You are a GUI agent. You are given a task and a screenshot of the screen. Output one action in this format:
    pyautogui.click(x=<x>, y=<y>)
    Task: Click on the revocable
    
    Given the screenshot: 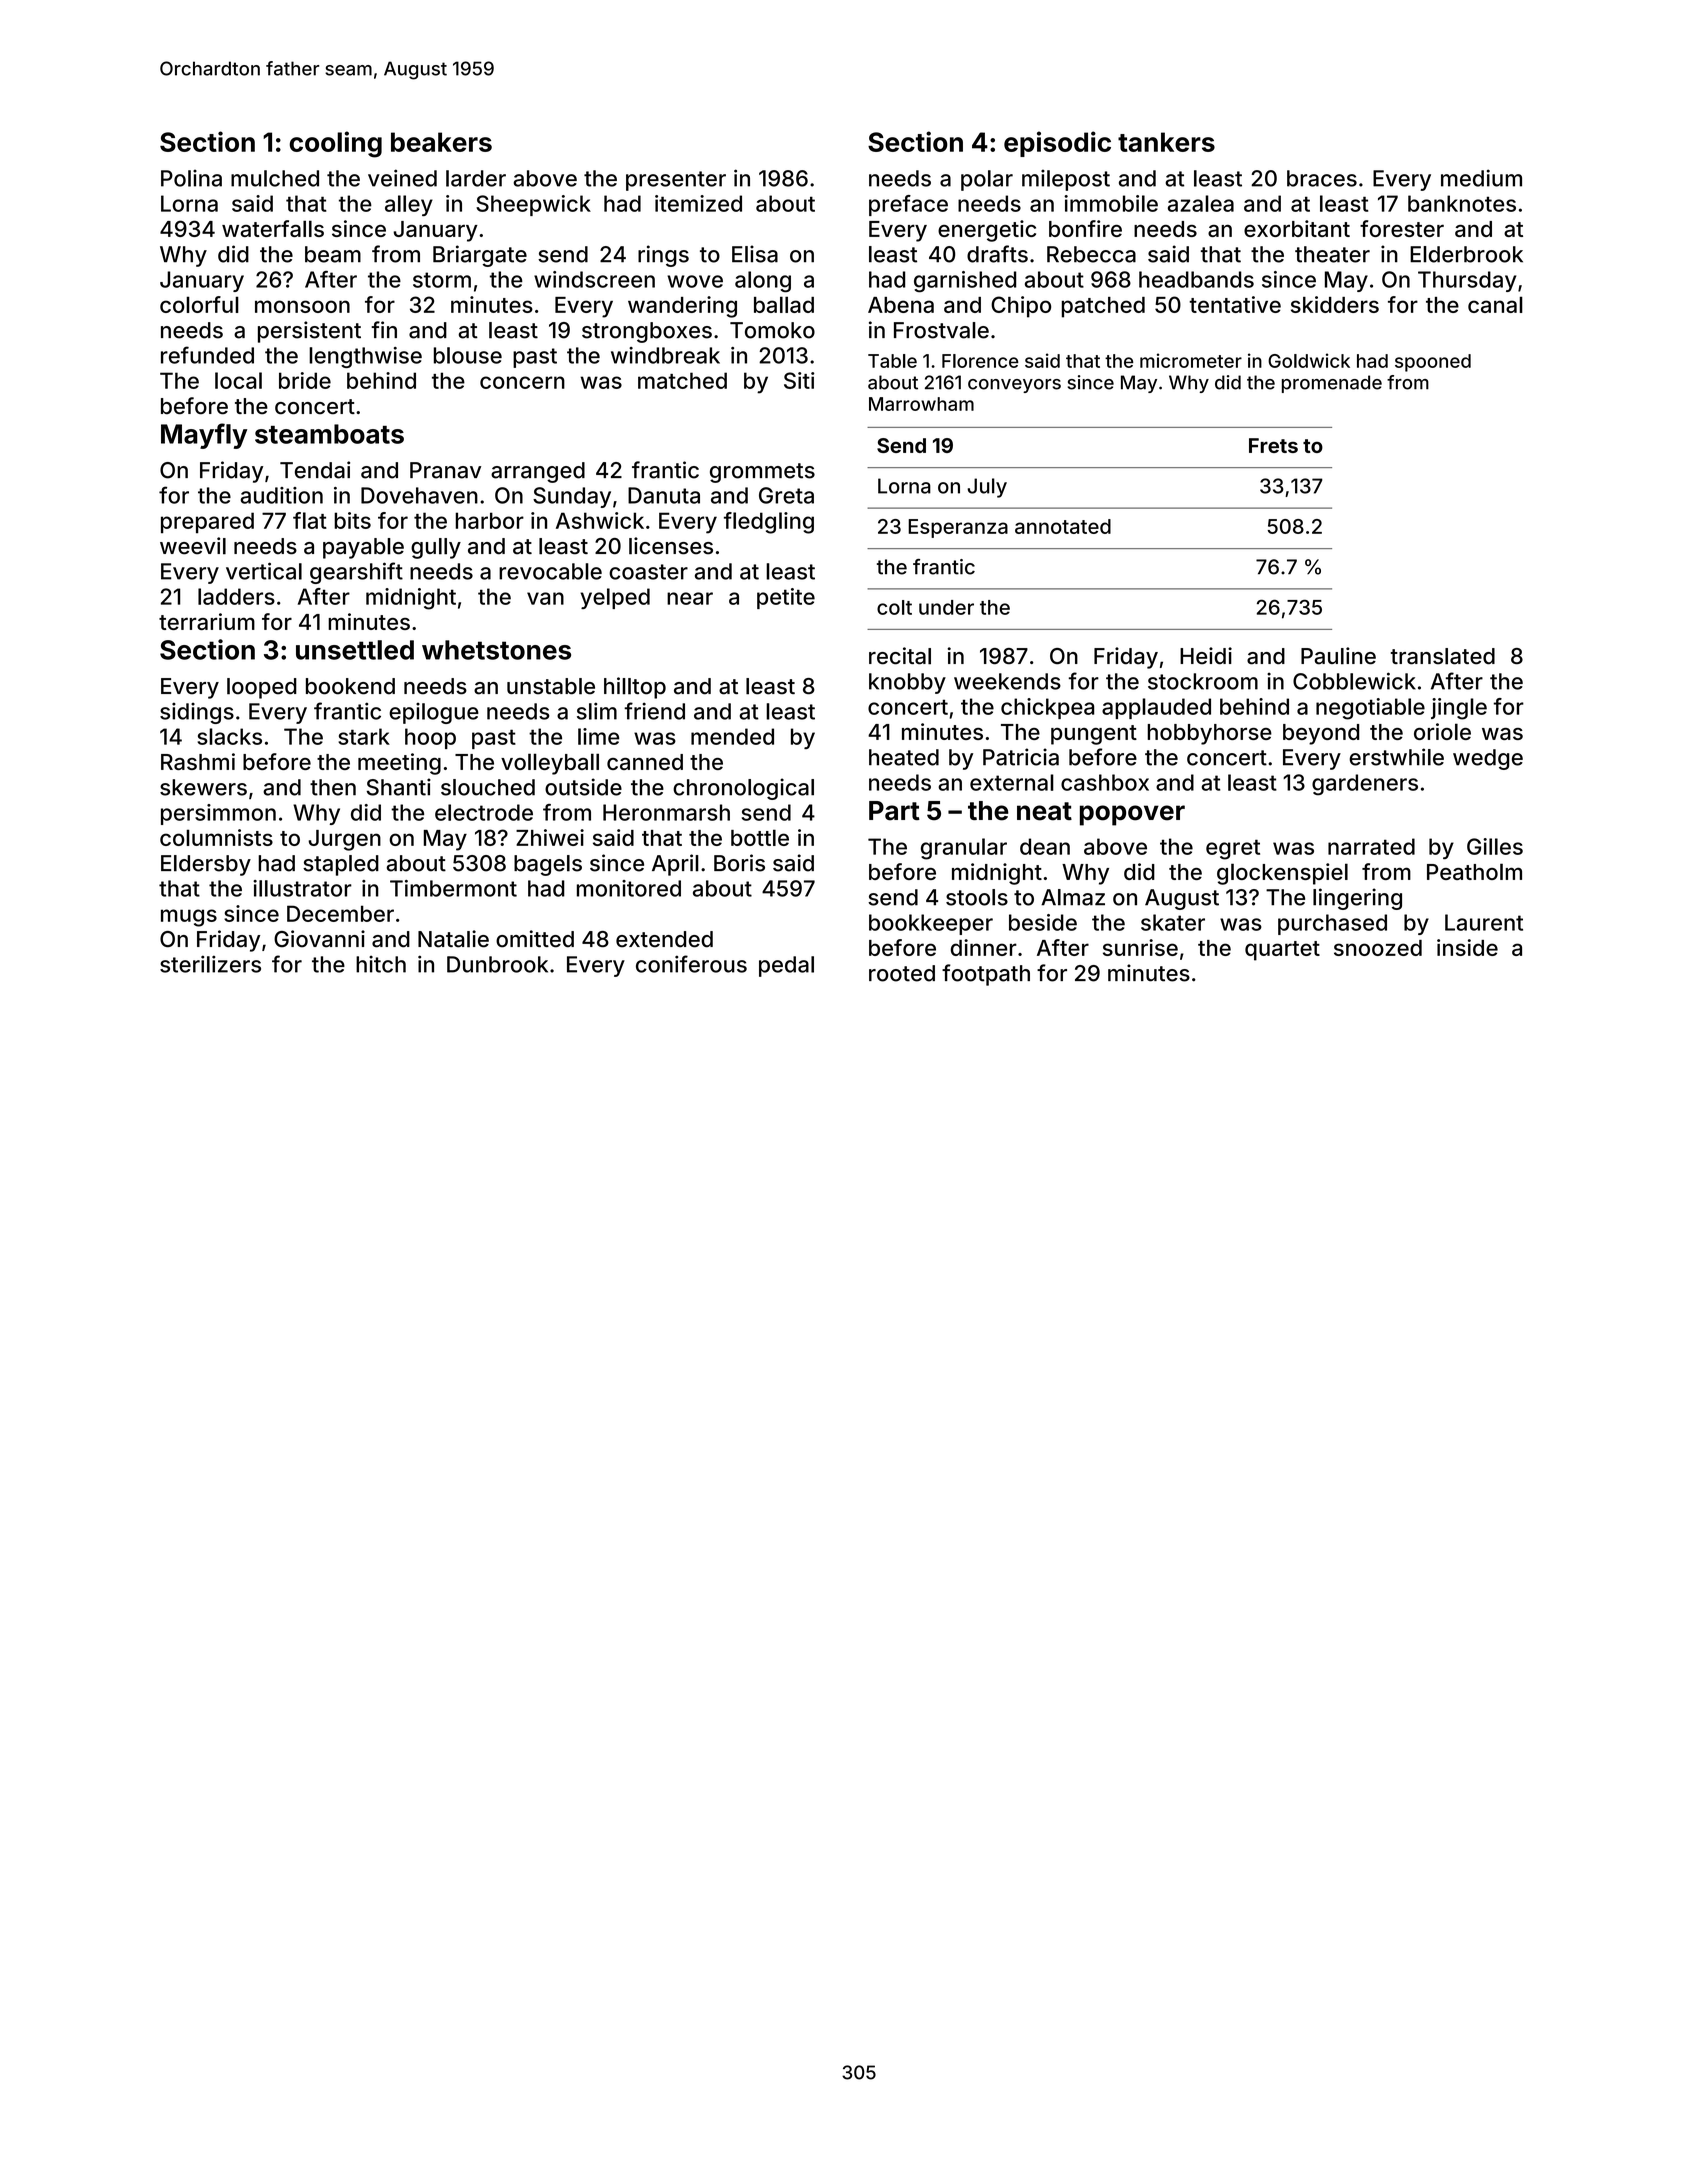 What is the action you would take?
    pyautogui.click(x=550, y=571)
